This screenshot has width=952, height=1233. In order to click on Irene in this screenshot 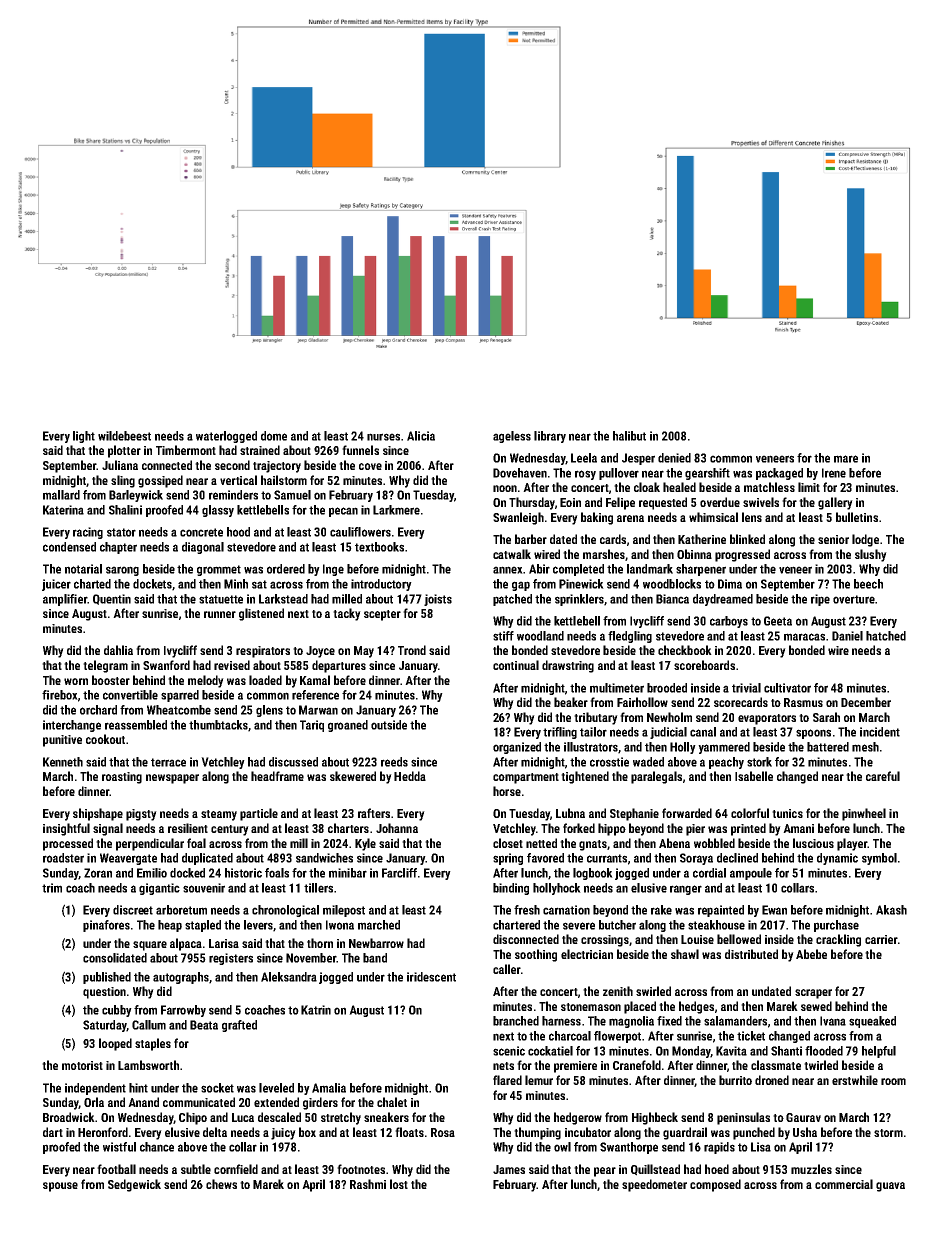, I will do `click(834, 473)`.
